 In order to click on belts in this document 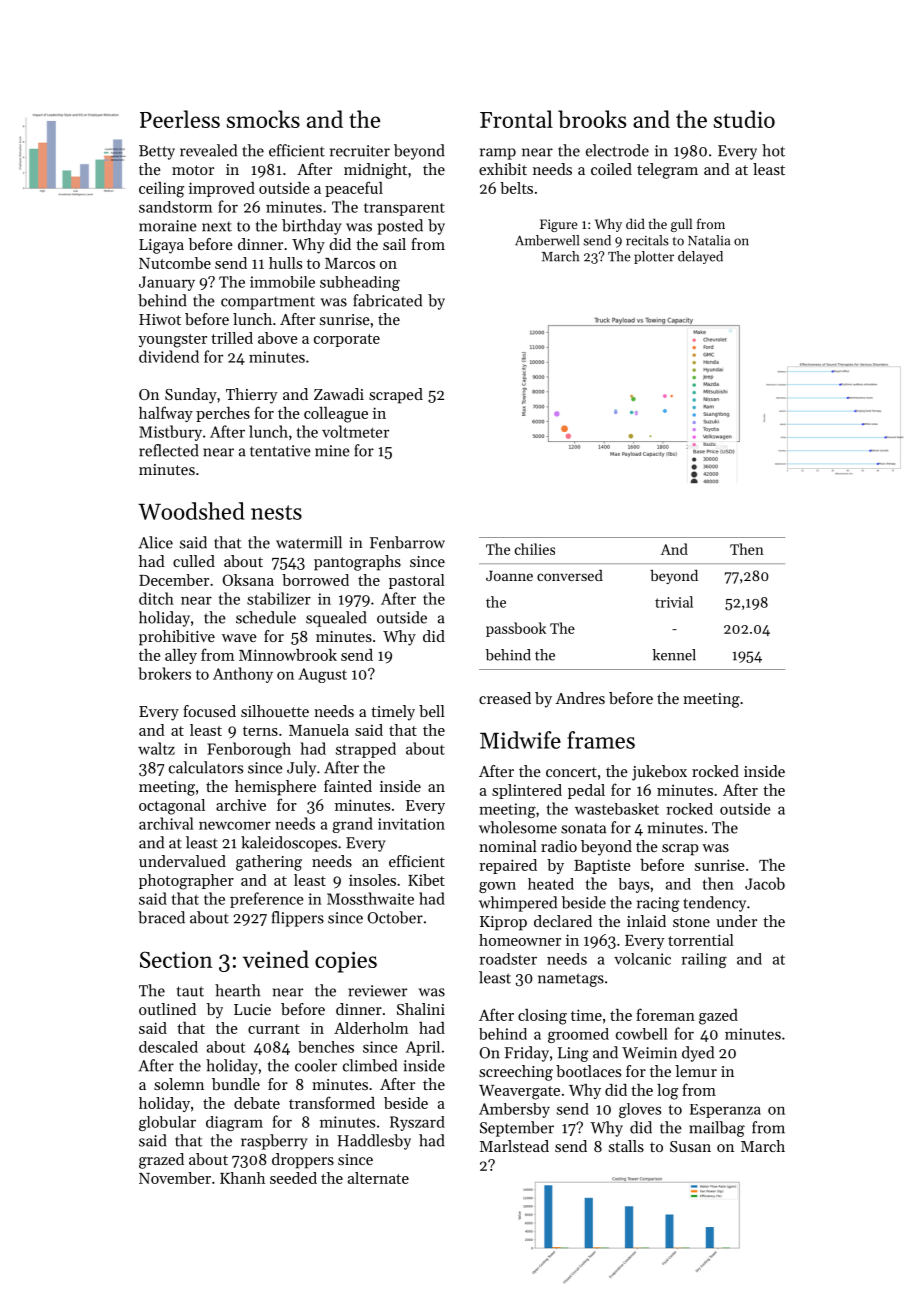, I will do `click(516, 188)`.
